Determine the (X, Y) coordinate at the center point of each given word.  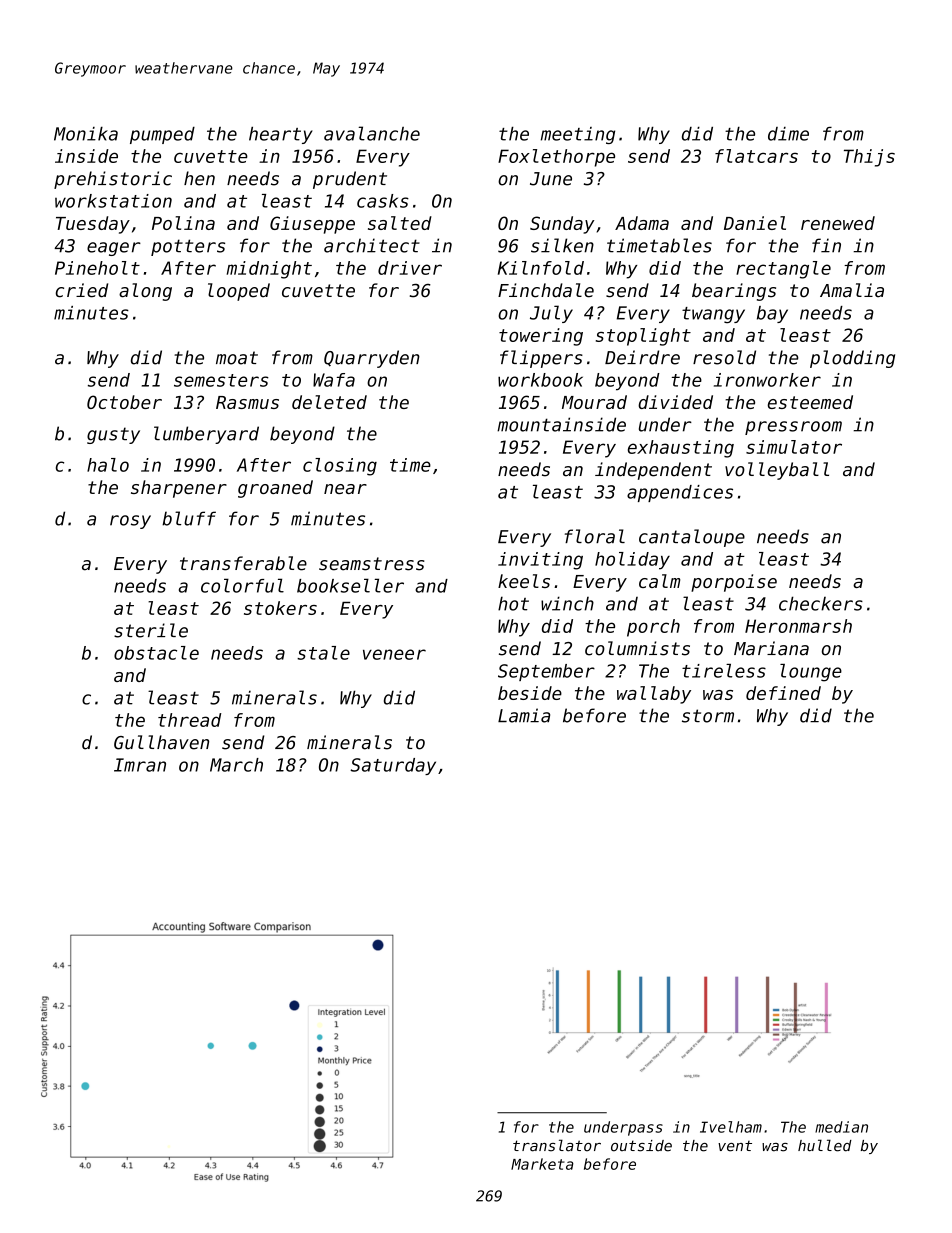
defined (783, 693)
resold (724, 357)
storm (708, 716)
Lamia (524, 715)
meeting (578, 135)
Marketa (542, 1164)
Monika (86, 134)
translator (557, 1145)
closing (340, 467)
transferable (243, 563)
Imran (140, 765)
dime (788, 134)
